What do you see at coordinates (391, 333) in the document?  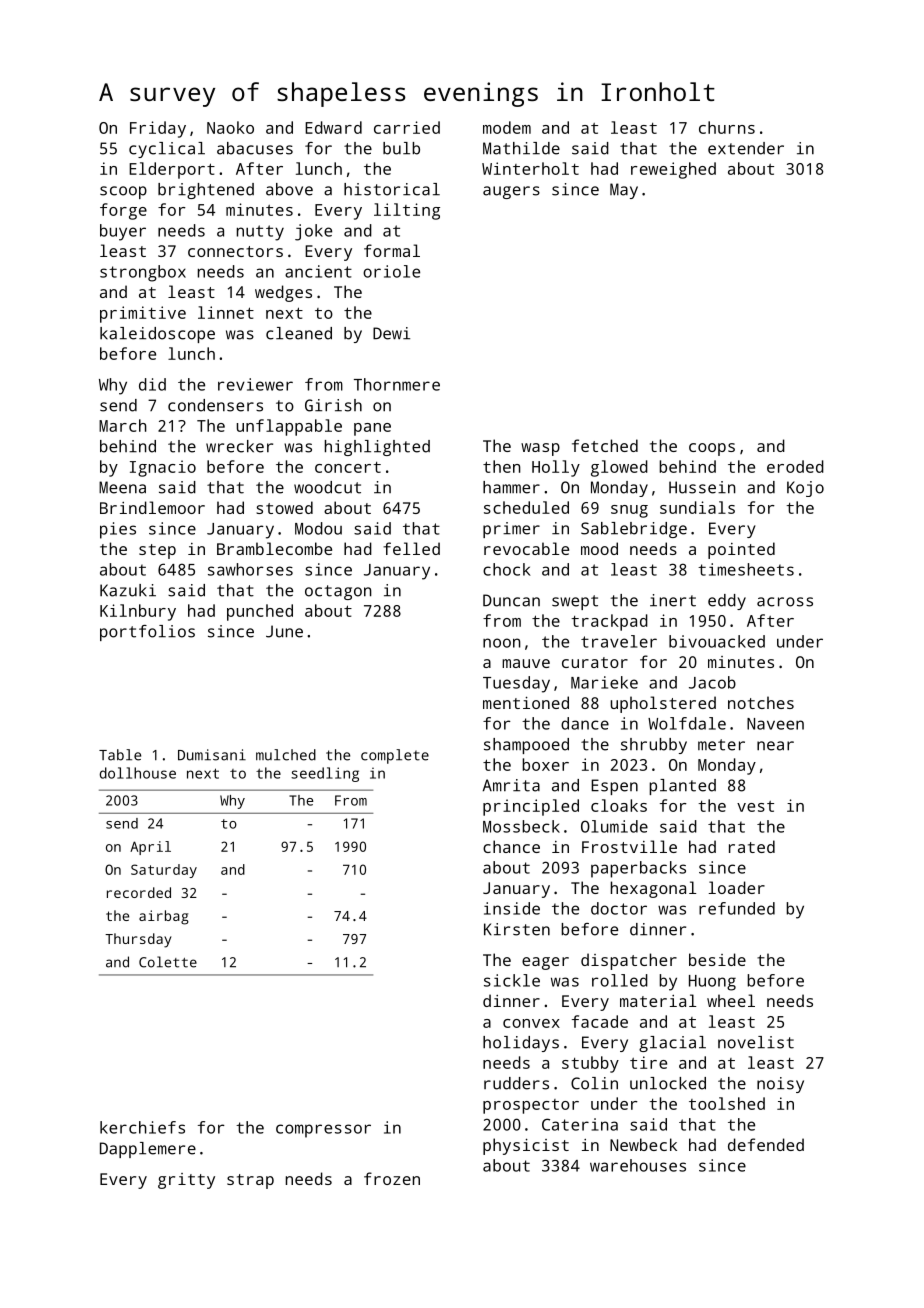 I see `Dewi` at bounding box center [391, 333].
